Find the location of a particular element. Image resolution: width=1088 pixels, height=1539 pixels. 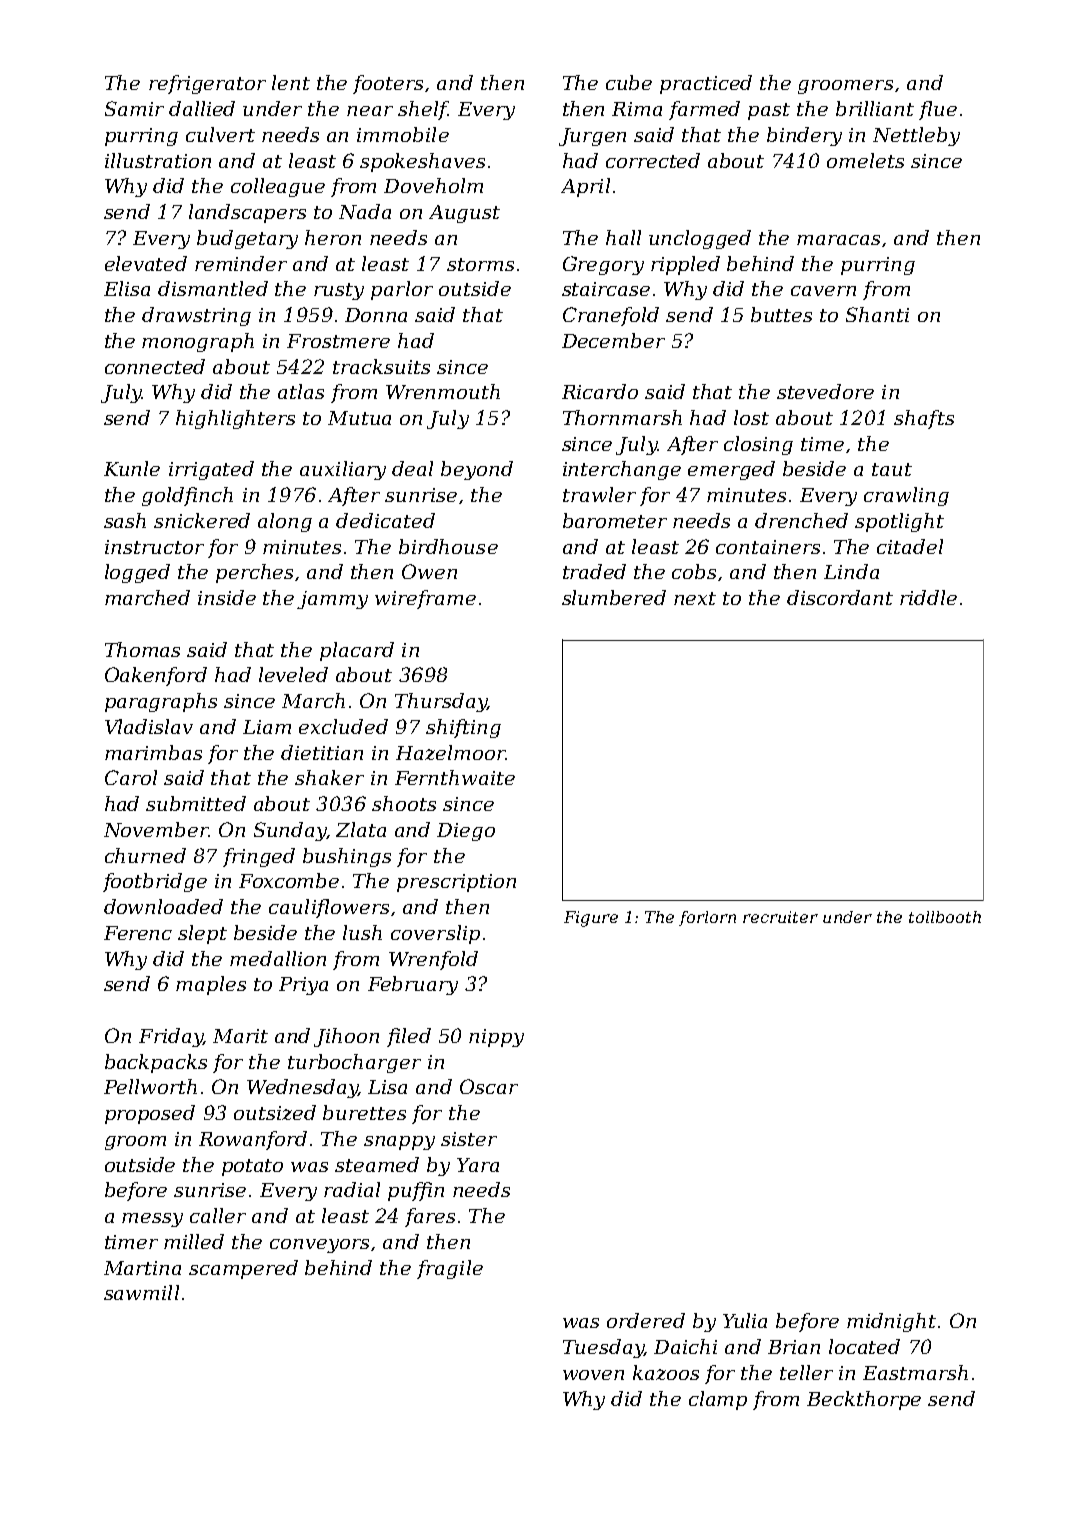

near is located at coordinates (370, 111).
